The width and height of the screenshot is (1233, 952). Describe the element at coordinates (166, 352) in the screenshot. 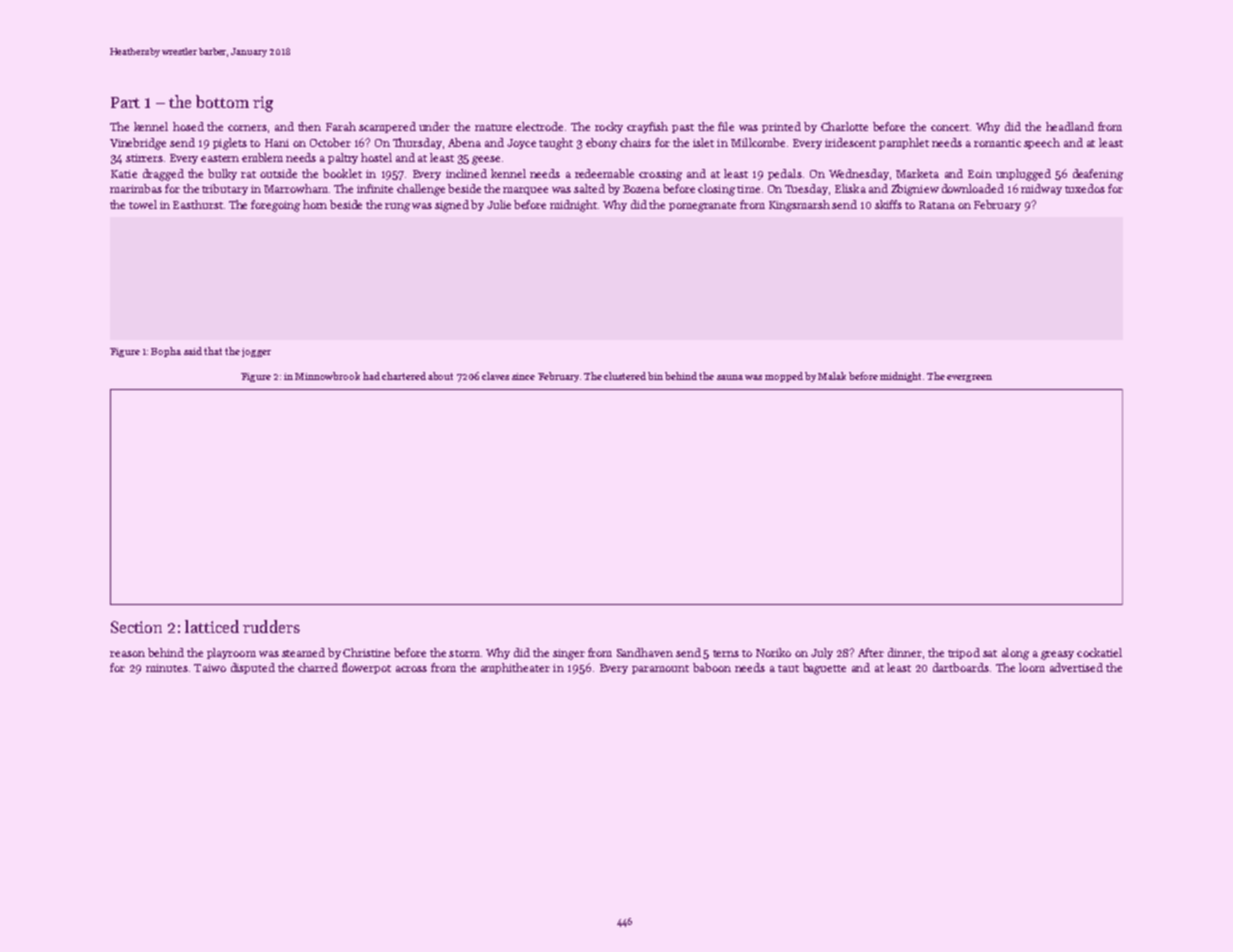

I see `Bopha` at that location.
